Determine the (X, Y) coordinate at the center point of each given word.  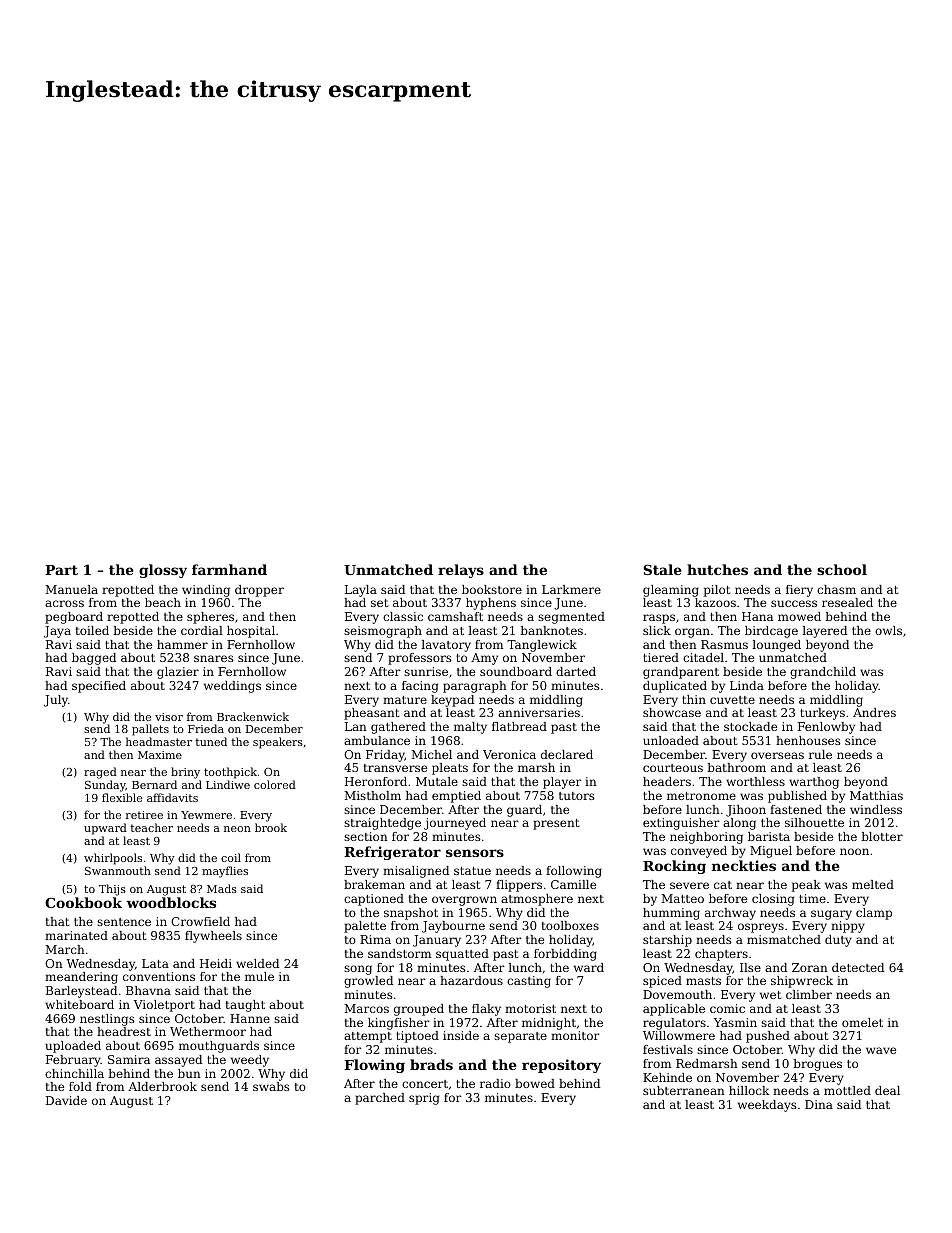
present (556, 824)
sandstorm (399, 953)
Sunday (105, 786)
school (842, 569)
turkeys (822, 714)
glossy (163, 571)
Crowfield (200, 921)
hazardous (471, 980)
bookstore (492, 589)
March (65, 949)
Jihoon (746, 811)
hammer (182, 644)
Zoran (810, 967)
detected (858, 967)
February (73, 1061)
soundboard (516, 671)
